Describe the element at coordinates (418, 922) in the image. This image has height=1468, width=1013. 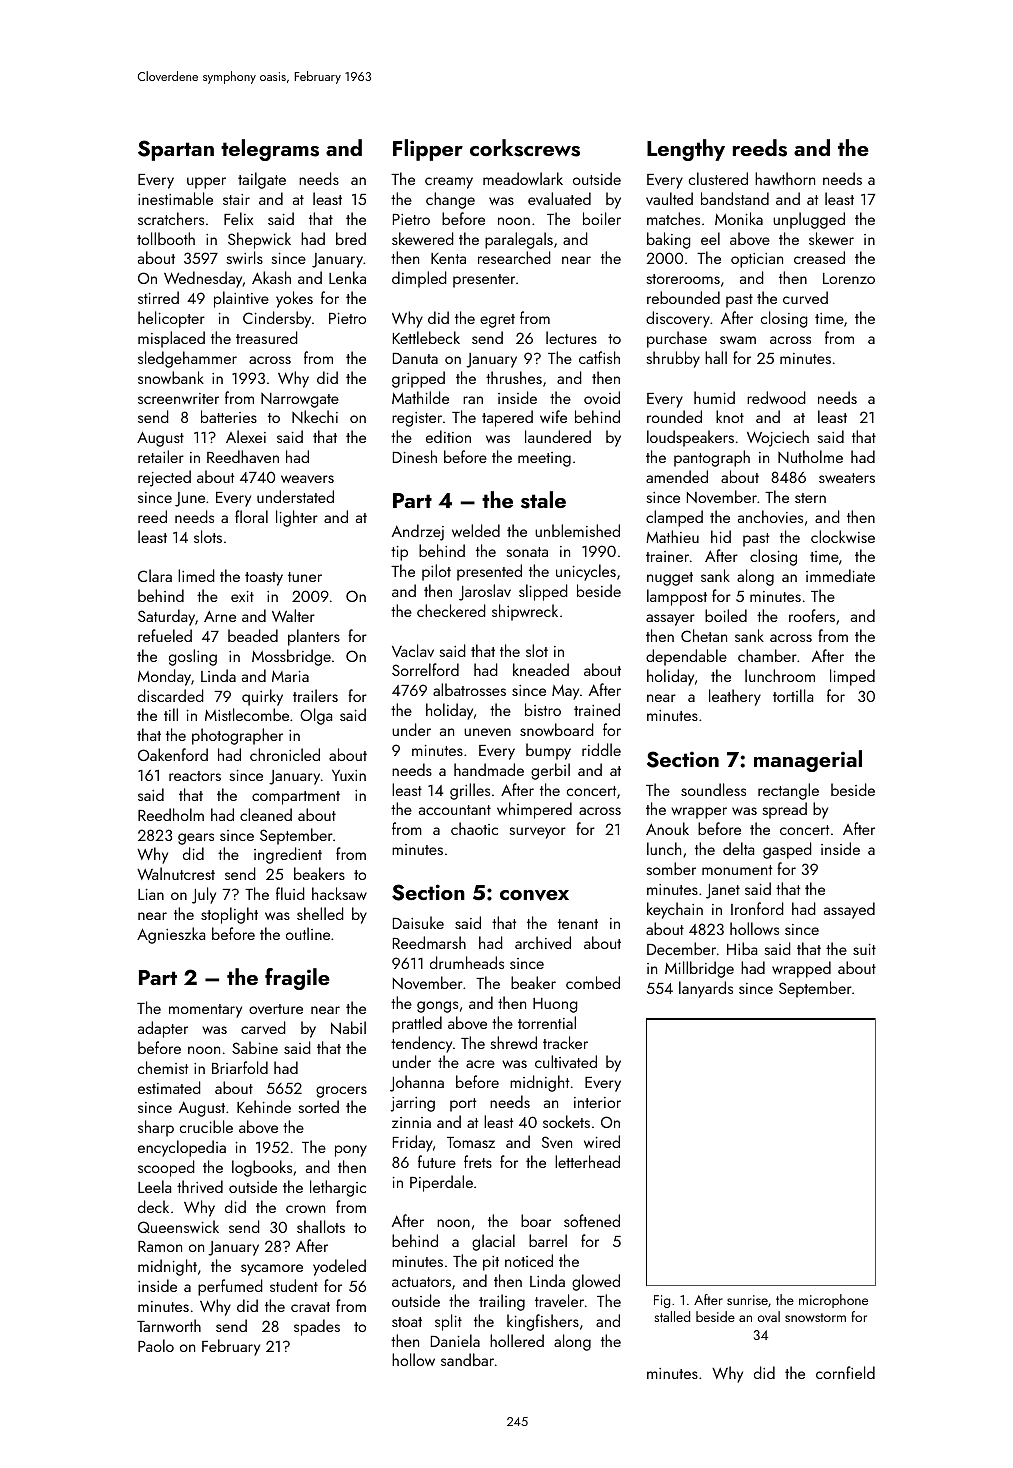
I see `Daisuke` at that location.
